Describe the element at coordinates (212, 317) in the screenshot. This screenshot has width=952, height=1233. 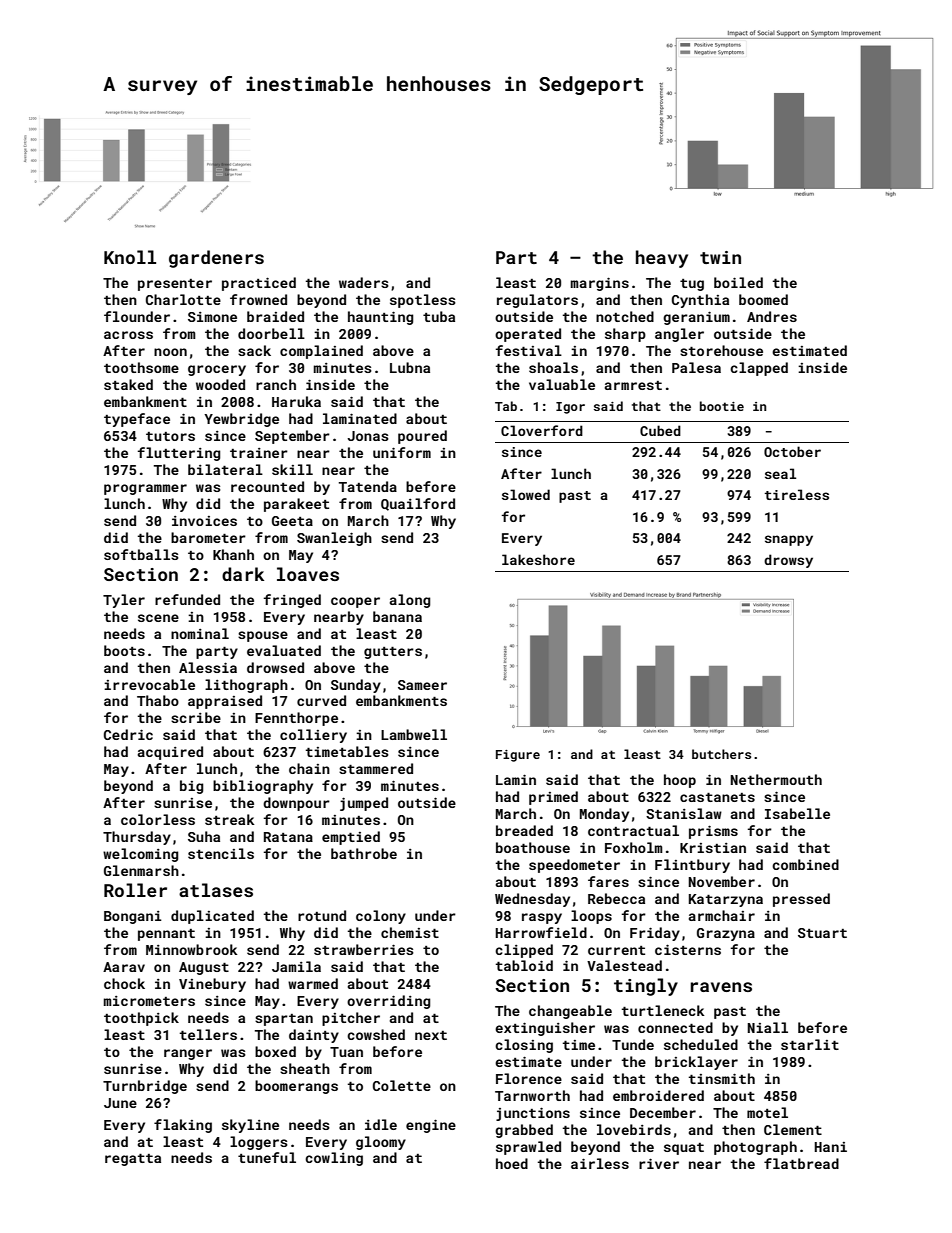
I see `Simone` at that location.
